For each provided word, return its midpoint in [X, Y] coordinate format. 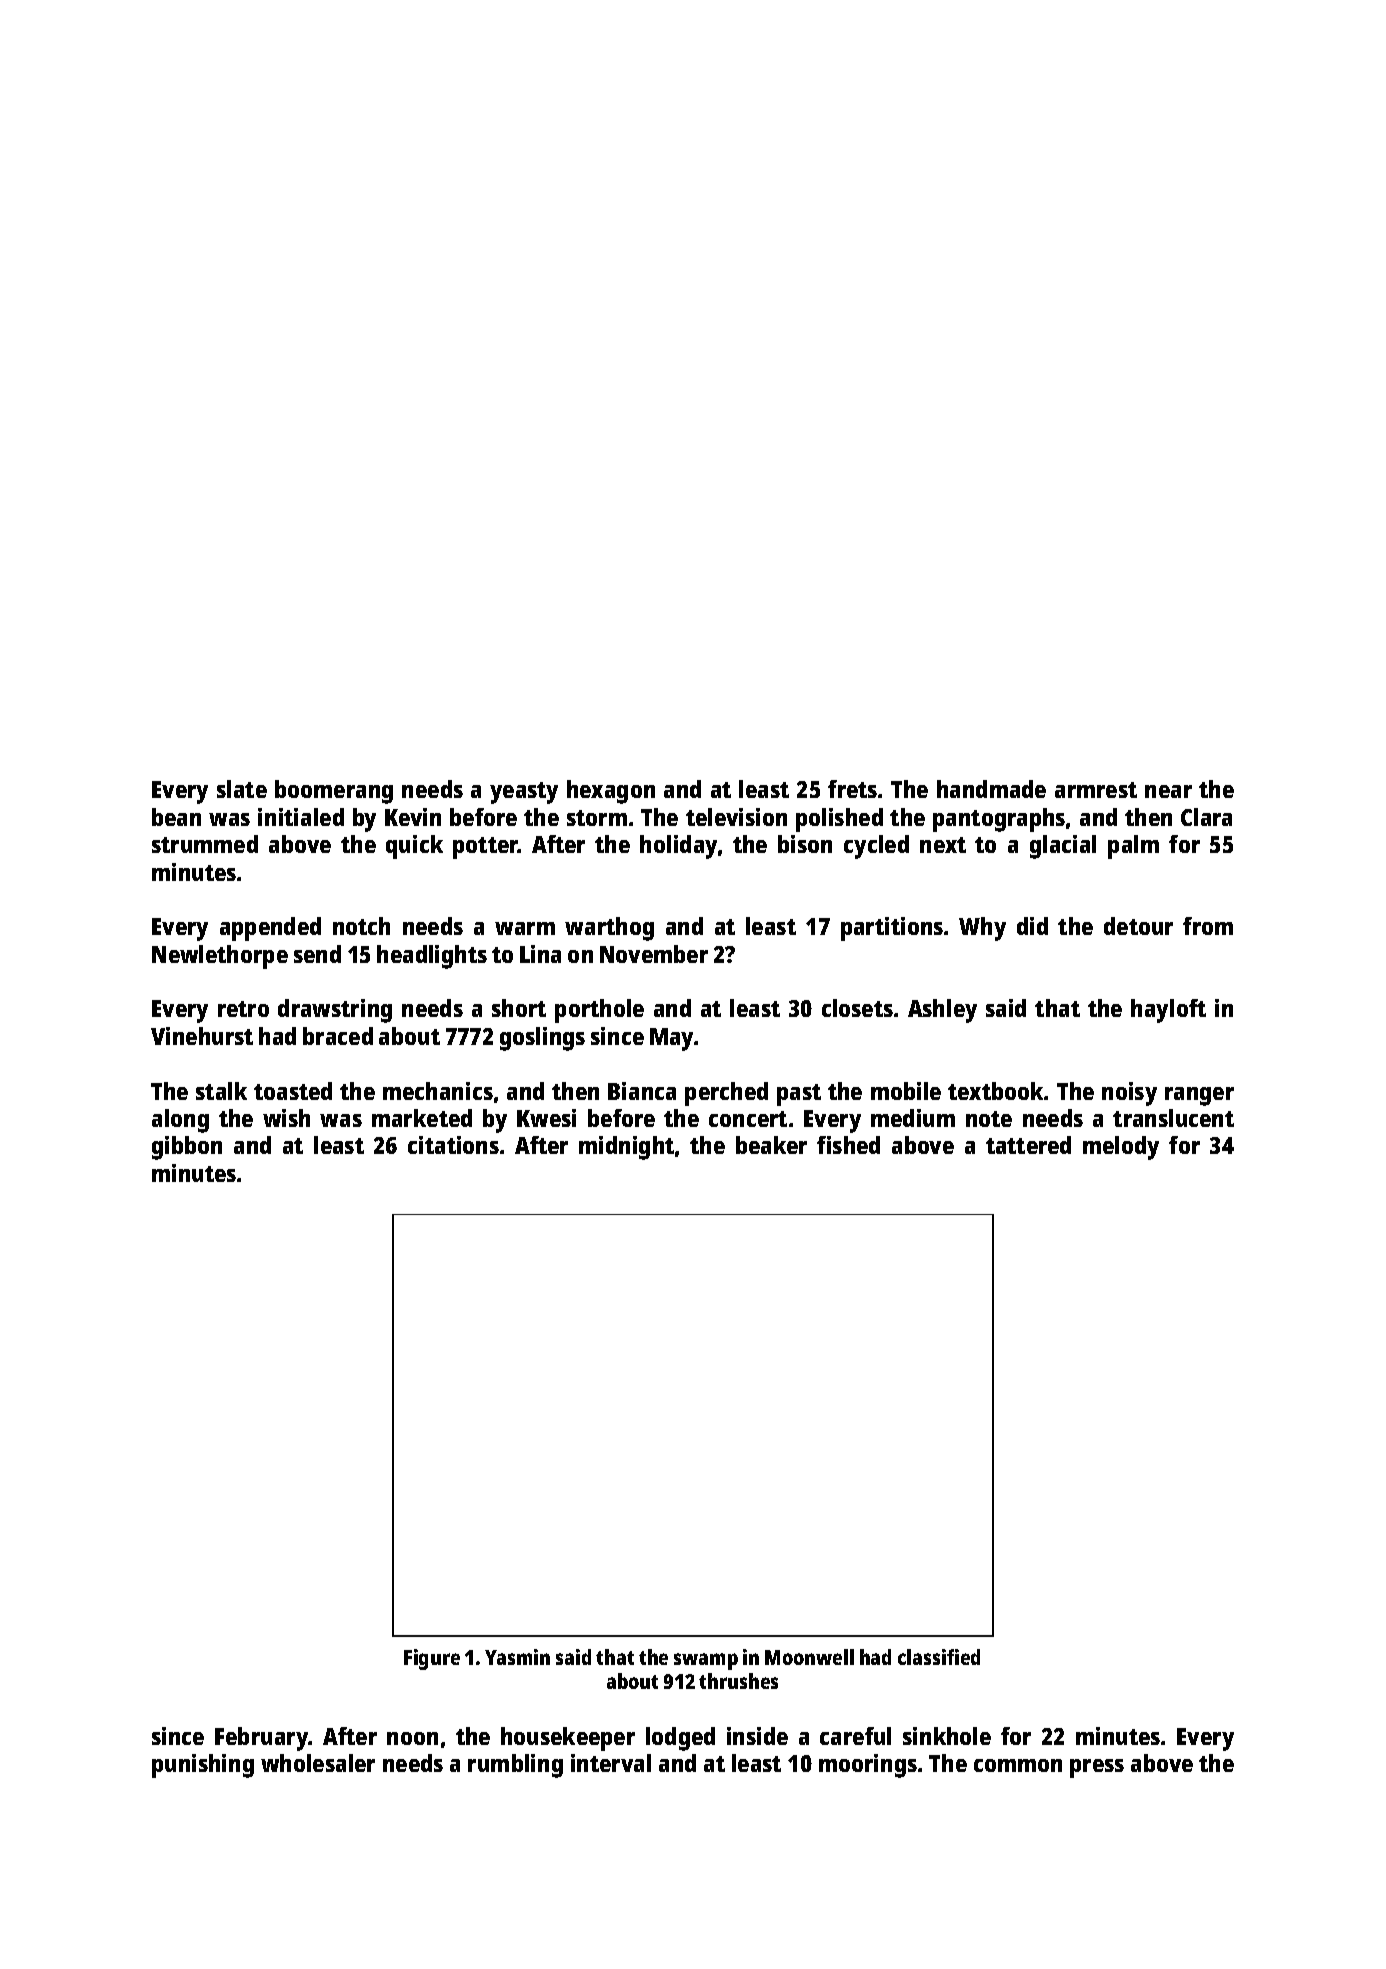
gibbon [187, 1148]
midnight [626, 1148]
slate [242, 789]
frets [852, 789]
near [1168, 791]
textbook [996, 1091]
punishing [203, 1766]
